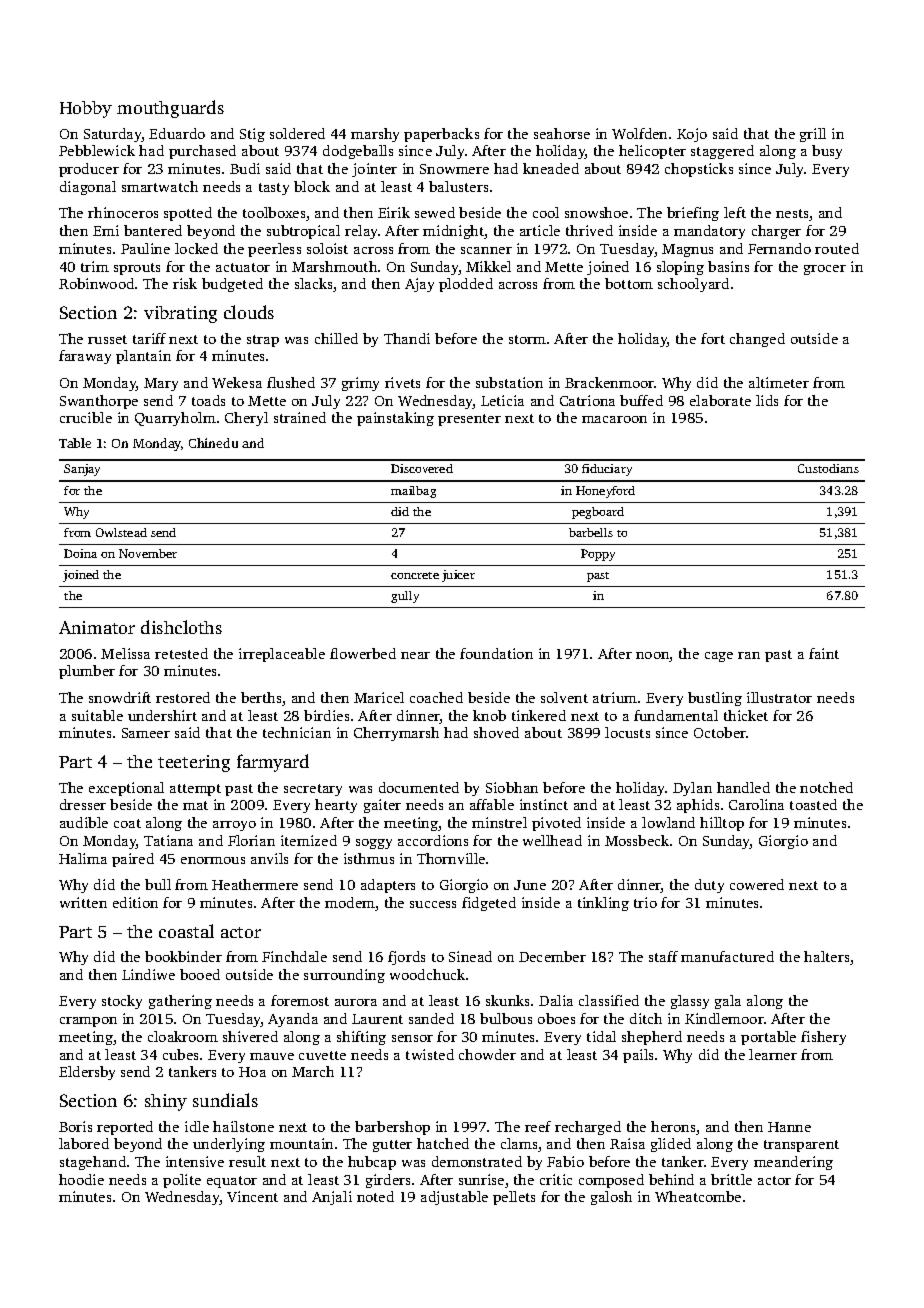 The width and height of the screenshot is (924, 1308). Describe the element at coordinates (183, 1036) in the screenshot. I see `cloakroom` at that location.
